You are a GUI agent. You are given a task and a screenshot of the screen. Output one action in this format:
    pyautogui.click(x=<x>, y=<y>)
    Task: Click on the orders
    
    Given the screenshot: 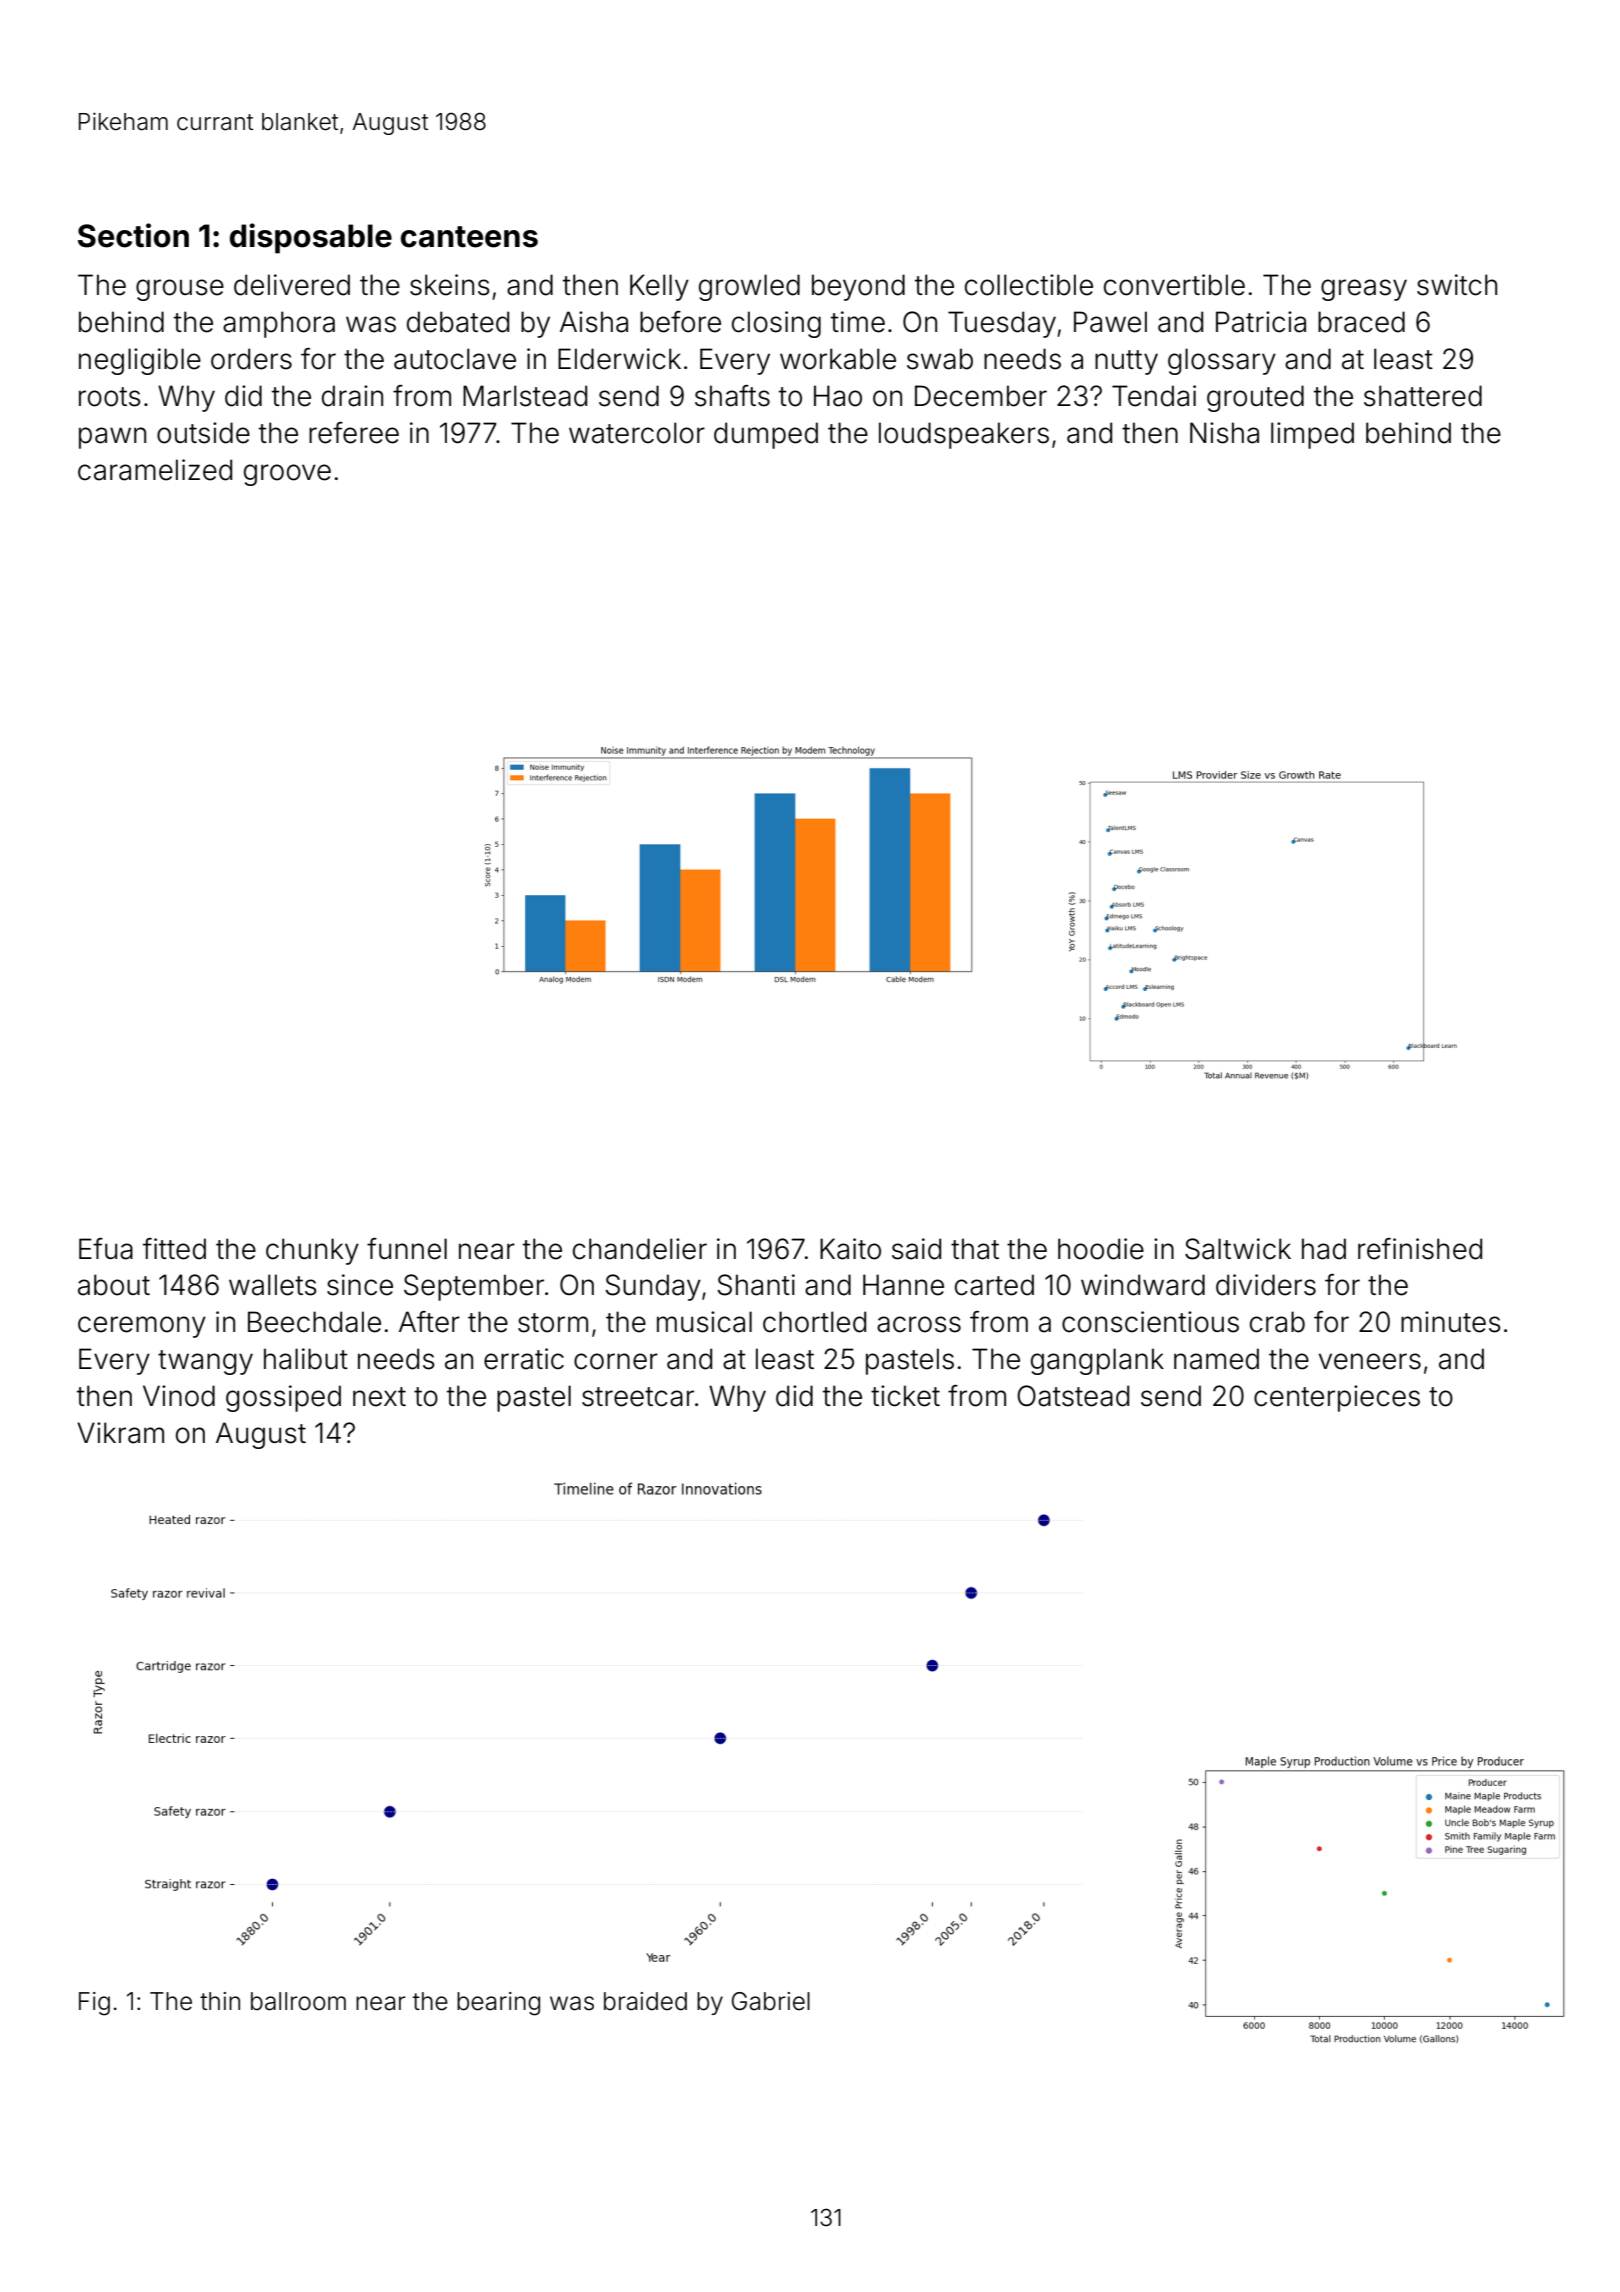 What is the action you would take?
    pyautogui.click(x=251, y=359)
